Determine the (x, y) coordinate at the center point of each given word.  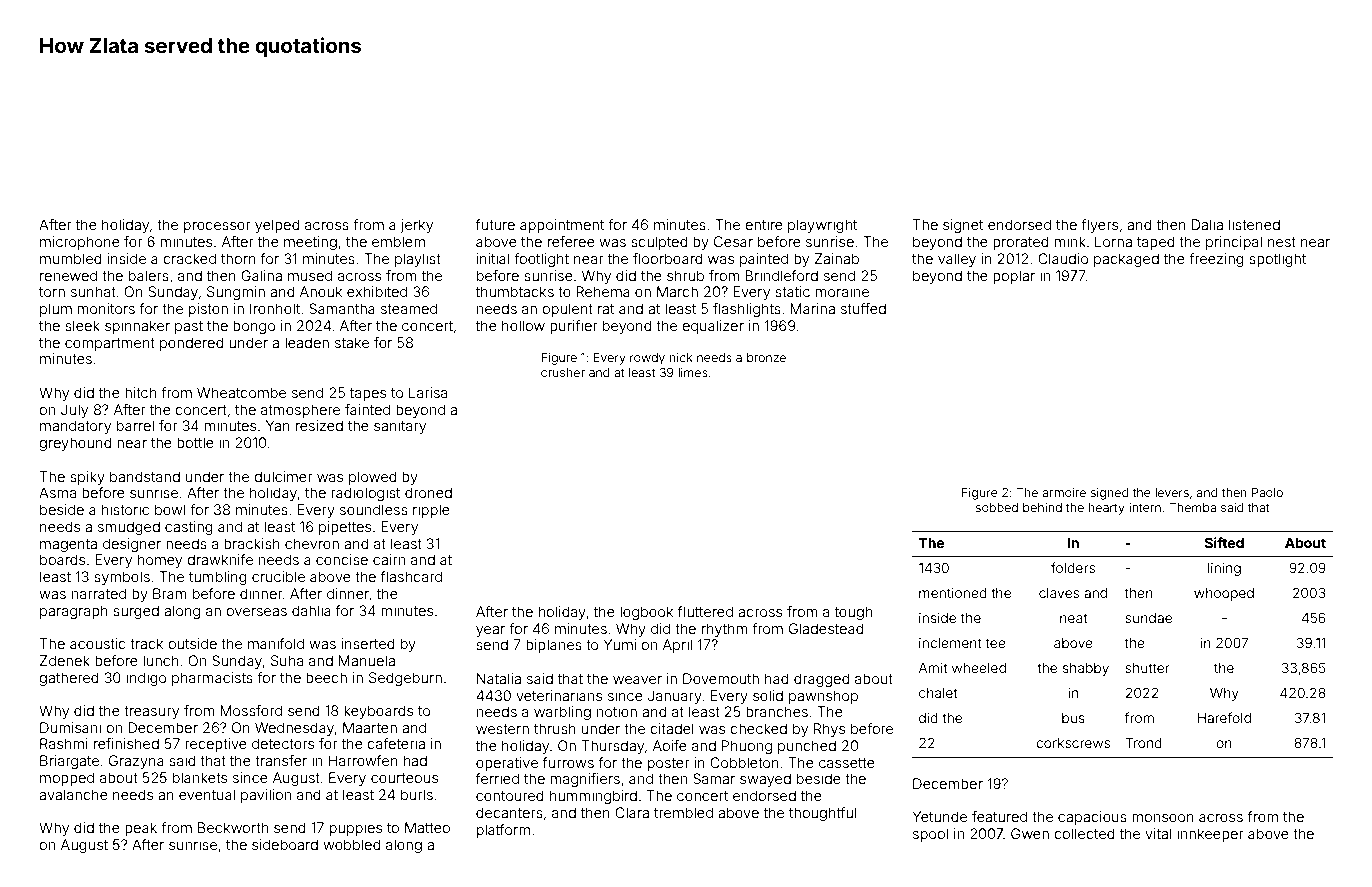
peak (141, 829)
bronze (766, 357)
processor (217, 227)
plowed (373, 478)
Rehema (603, 291)
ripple (431, 511)
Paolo (1267, 492)
